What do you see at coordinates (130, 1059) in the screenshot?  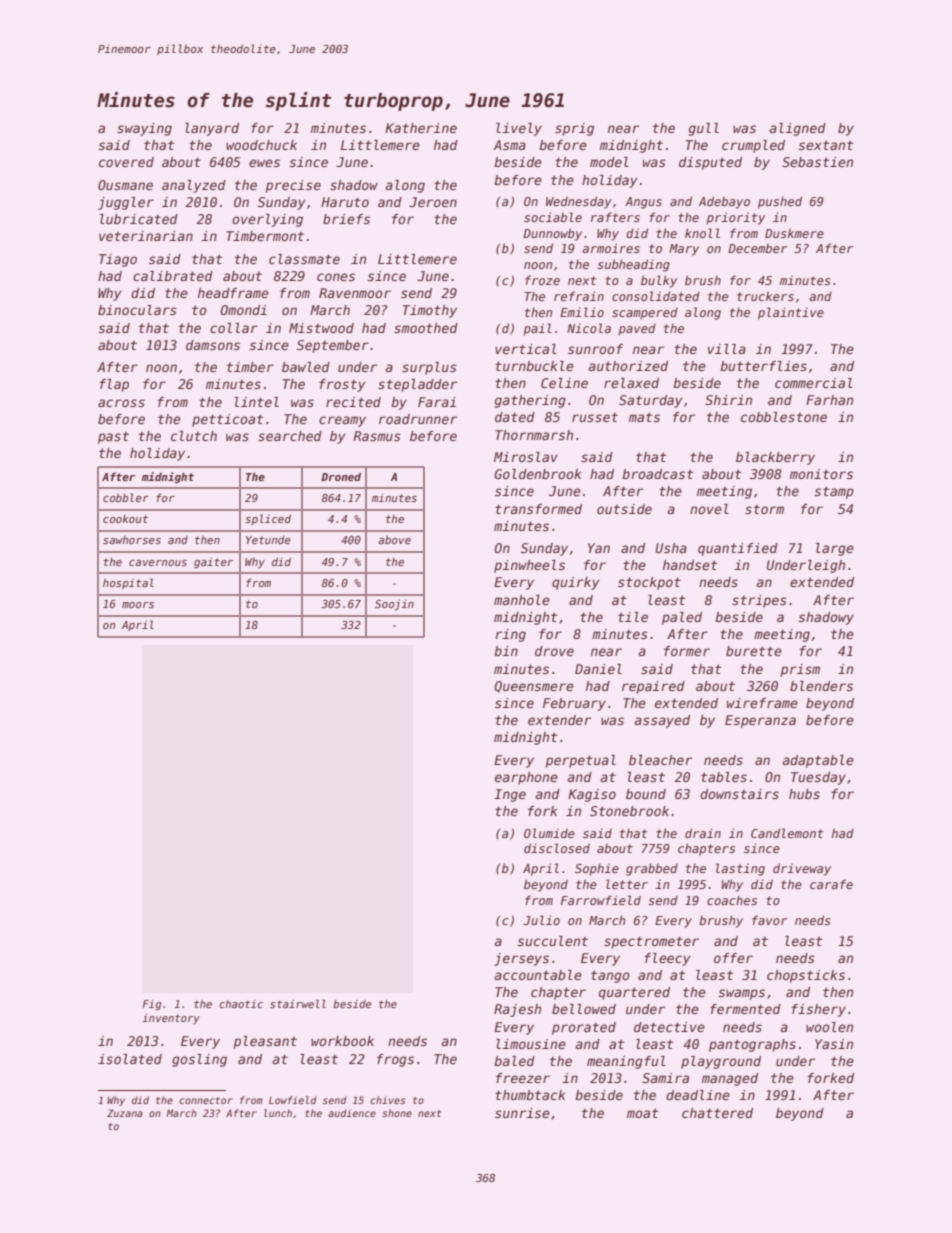 I see `isolated` at bounding box center [130, 1059].
